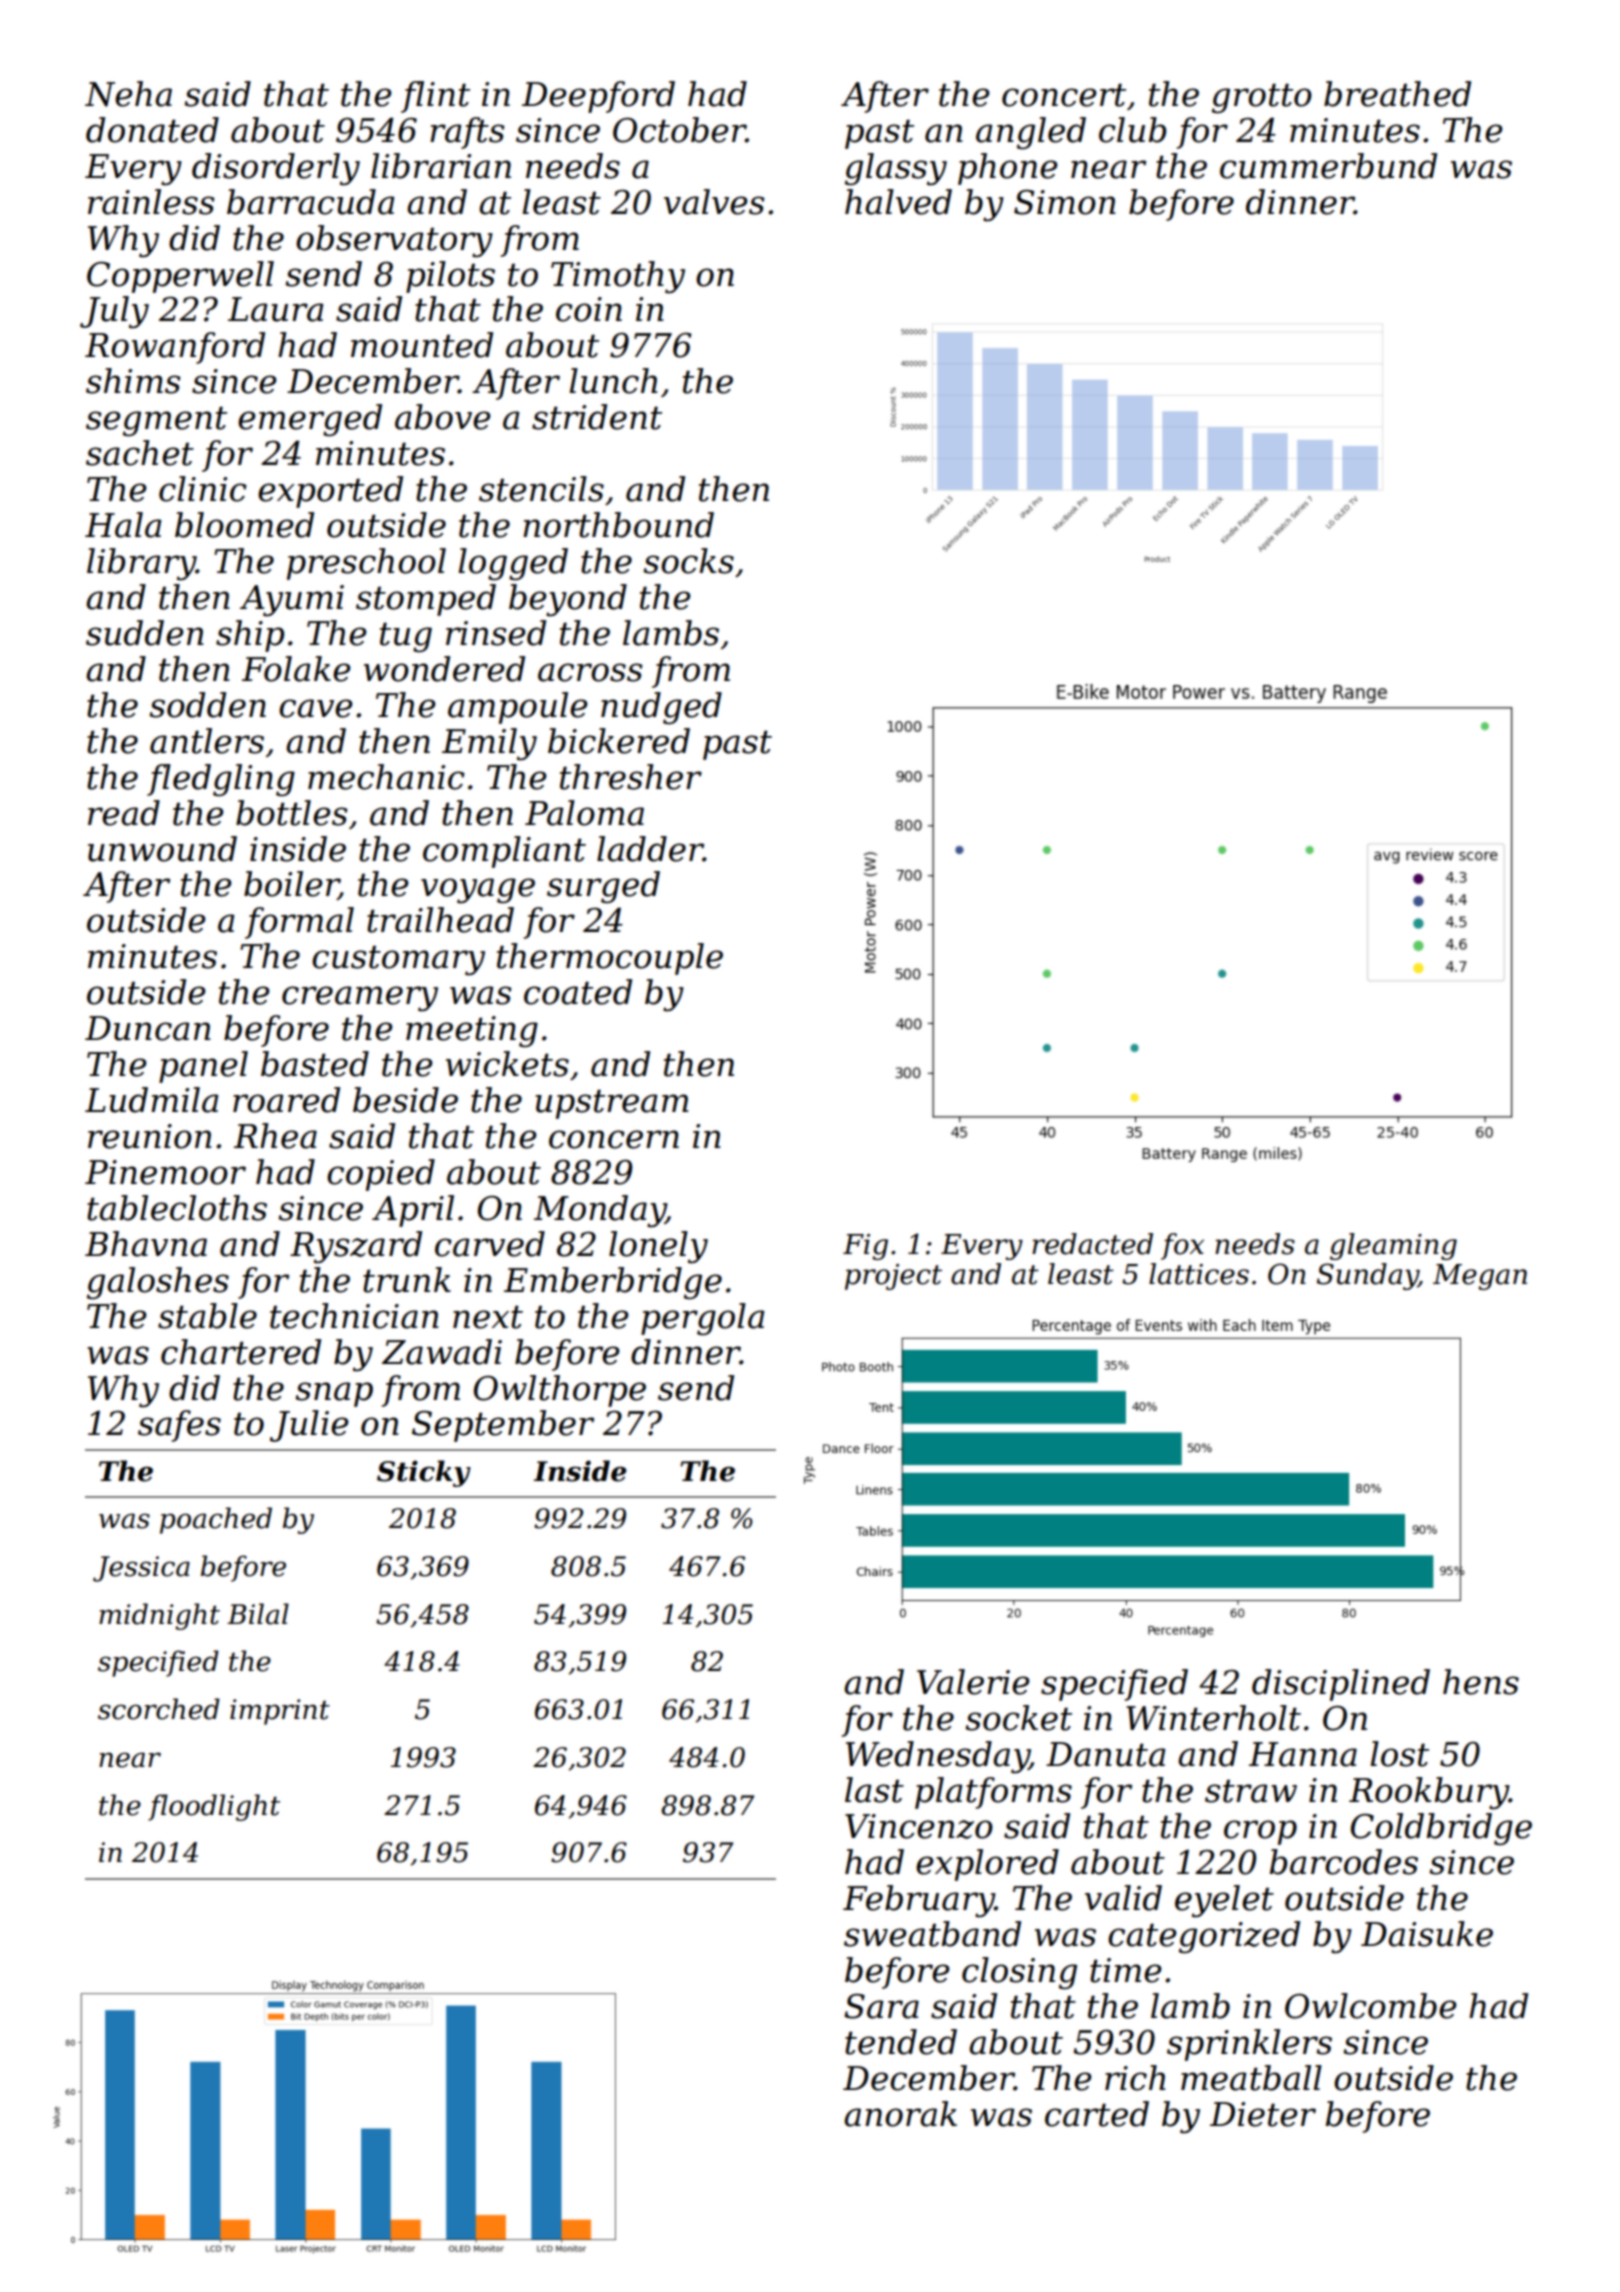  What do you see at coordinates (1065, 202) in the document?
I see `Simon` at bounding box center [1065, 202].
